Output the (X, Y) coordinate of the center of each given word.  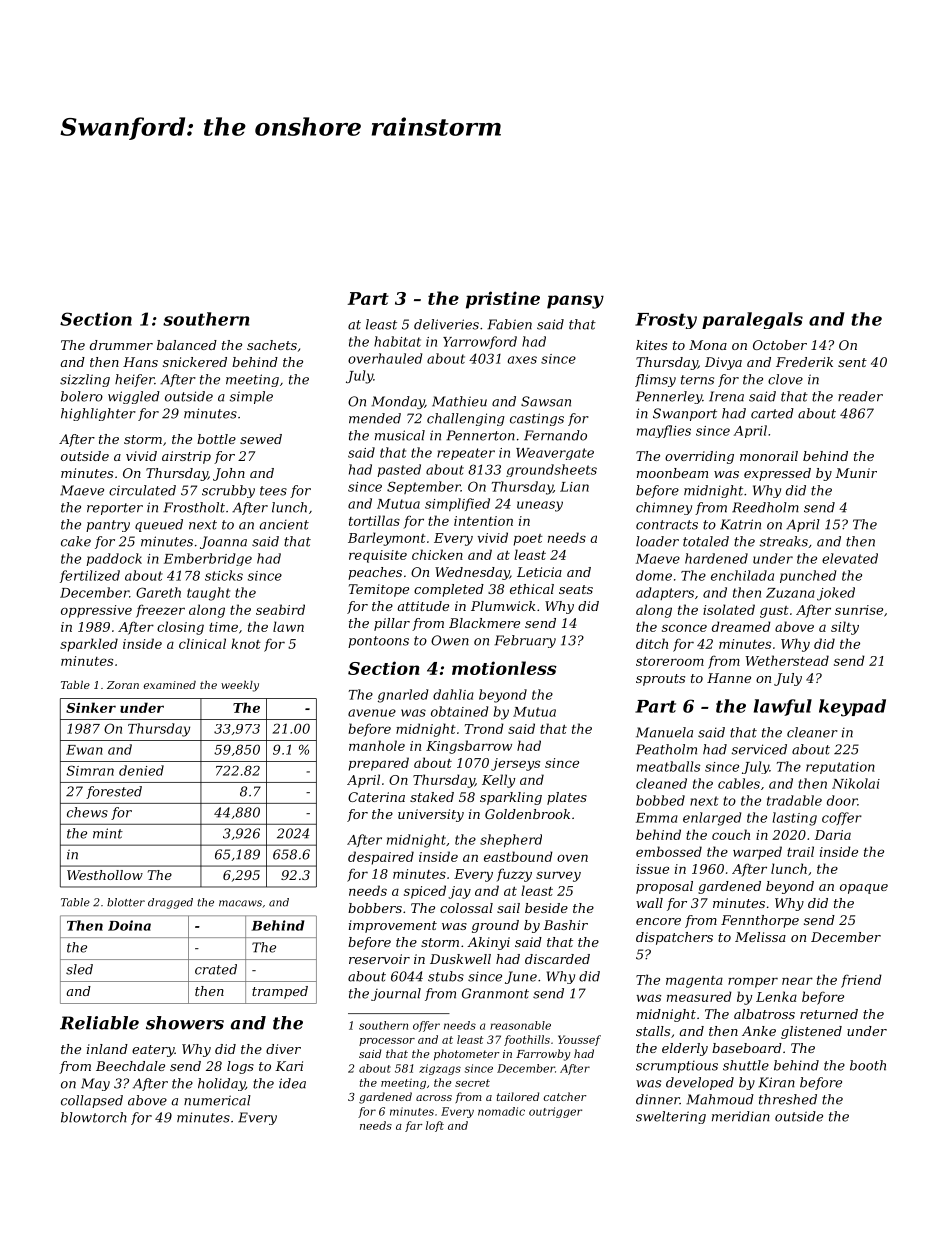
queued (159, 525)
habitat (397, 341)
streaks (783, 541)
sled (79, 969)
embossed (669, 851)
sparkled (89, 645)
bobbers (375, 908)
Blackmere (484, 623)
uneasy (540, 506)
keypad (852, 708)
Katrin (740, 524)
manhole (377, 745)
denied (141, 770)
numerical (217, 1100)
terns (697, 380)
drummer (121, 345)
